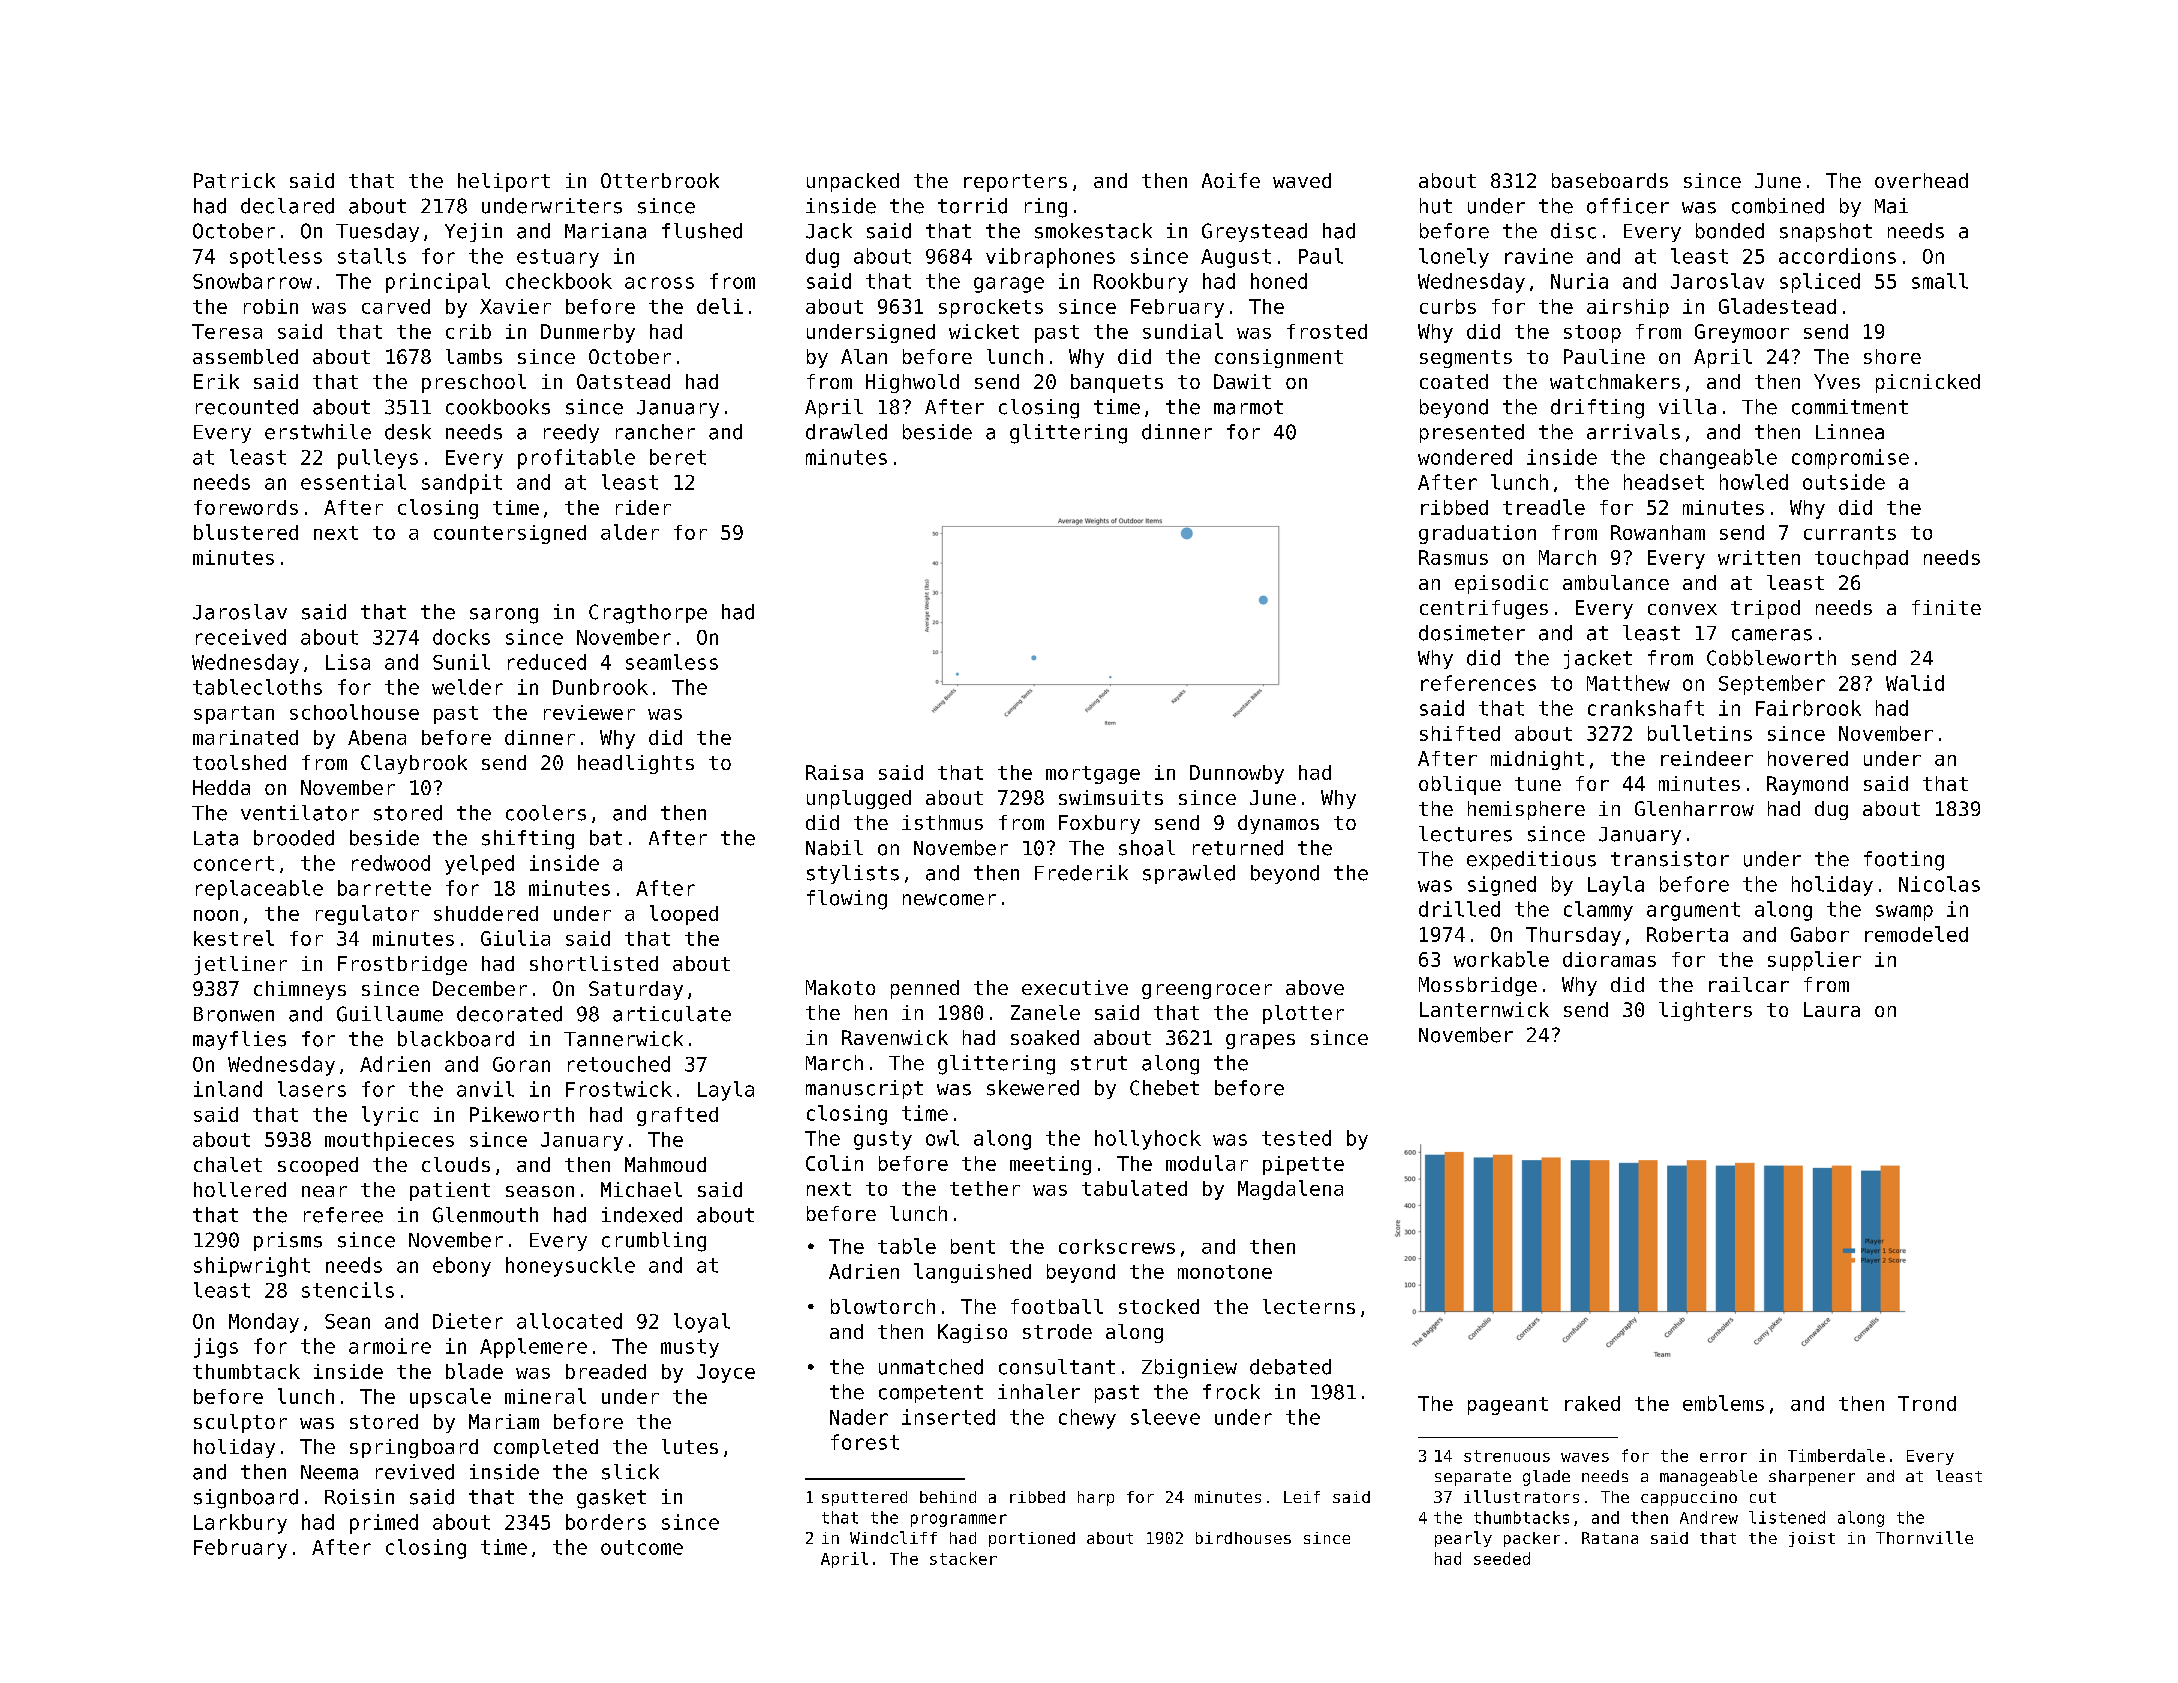 This image has height=1683, width=2178. What do you see at coordinates (240, 1423) in the image?
I see `sculptor` at bounding box center [240, 1423].
